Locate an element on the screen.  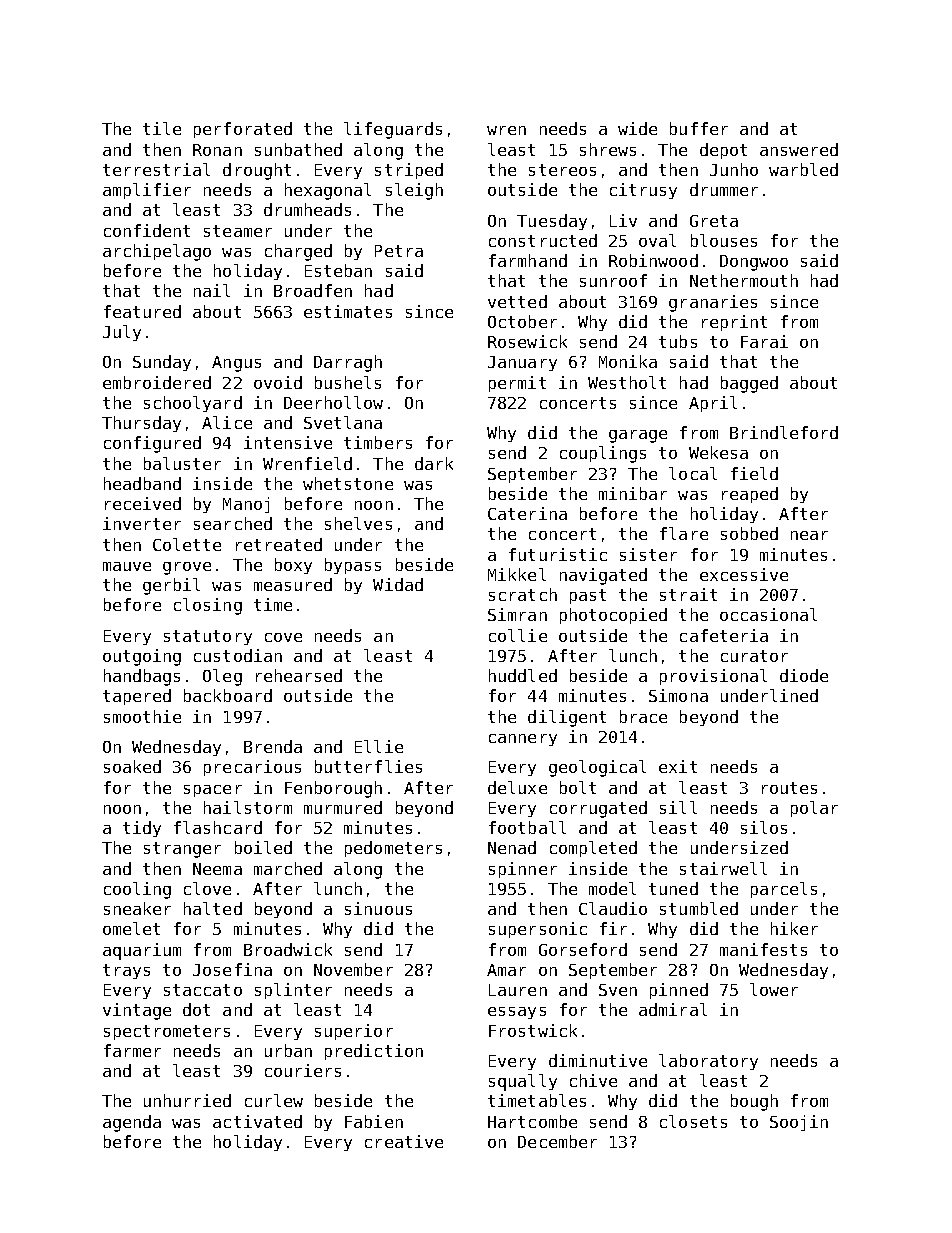
December is located at coordinates (557, 1141).
